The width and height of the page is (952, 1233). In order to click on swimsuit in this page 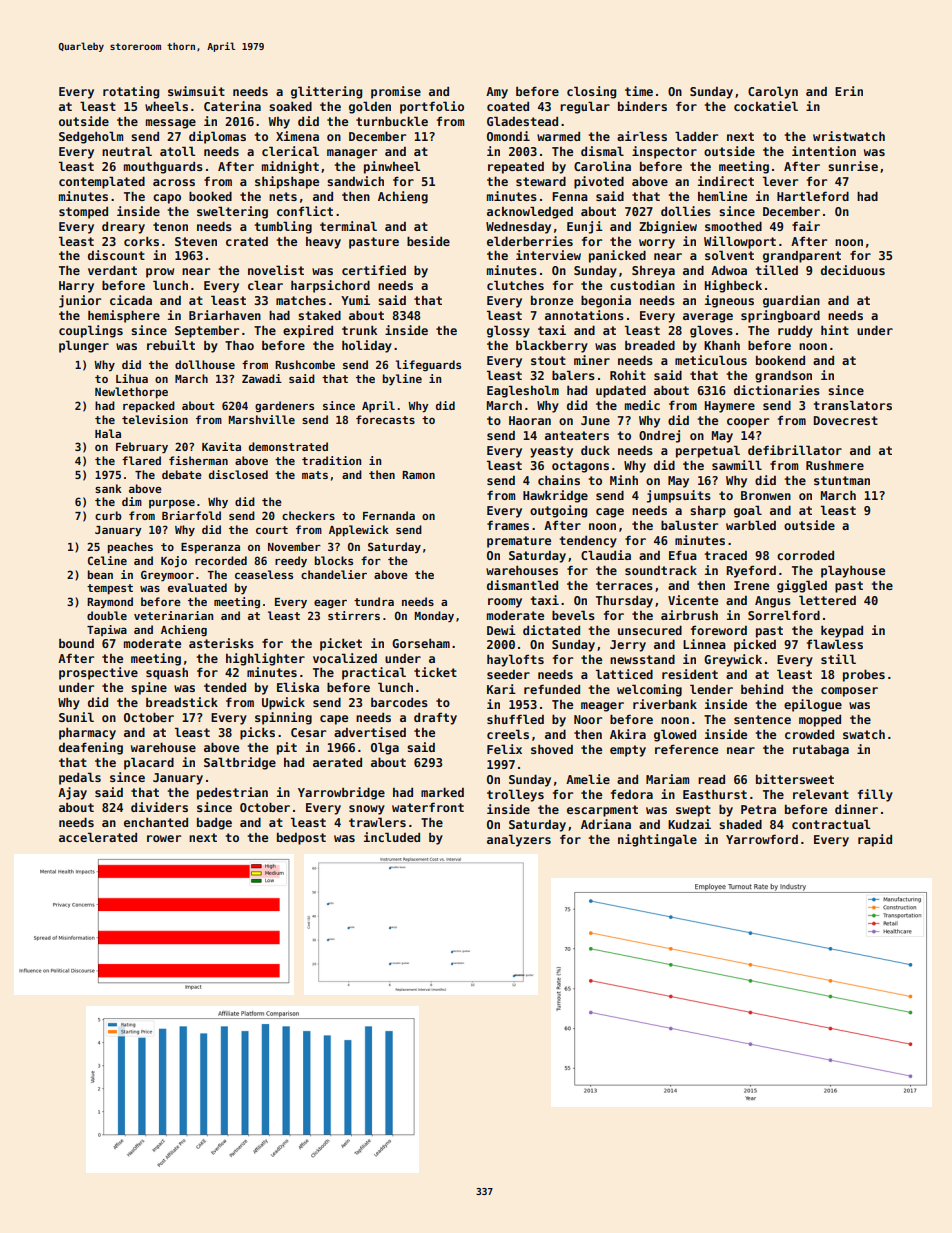, I will do `click(196, 91)`.
